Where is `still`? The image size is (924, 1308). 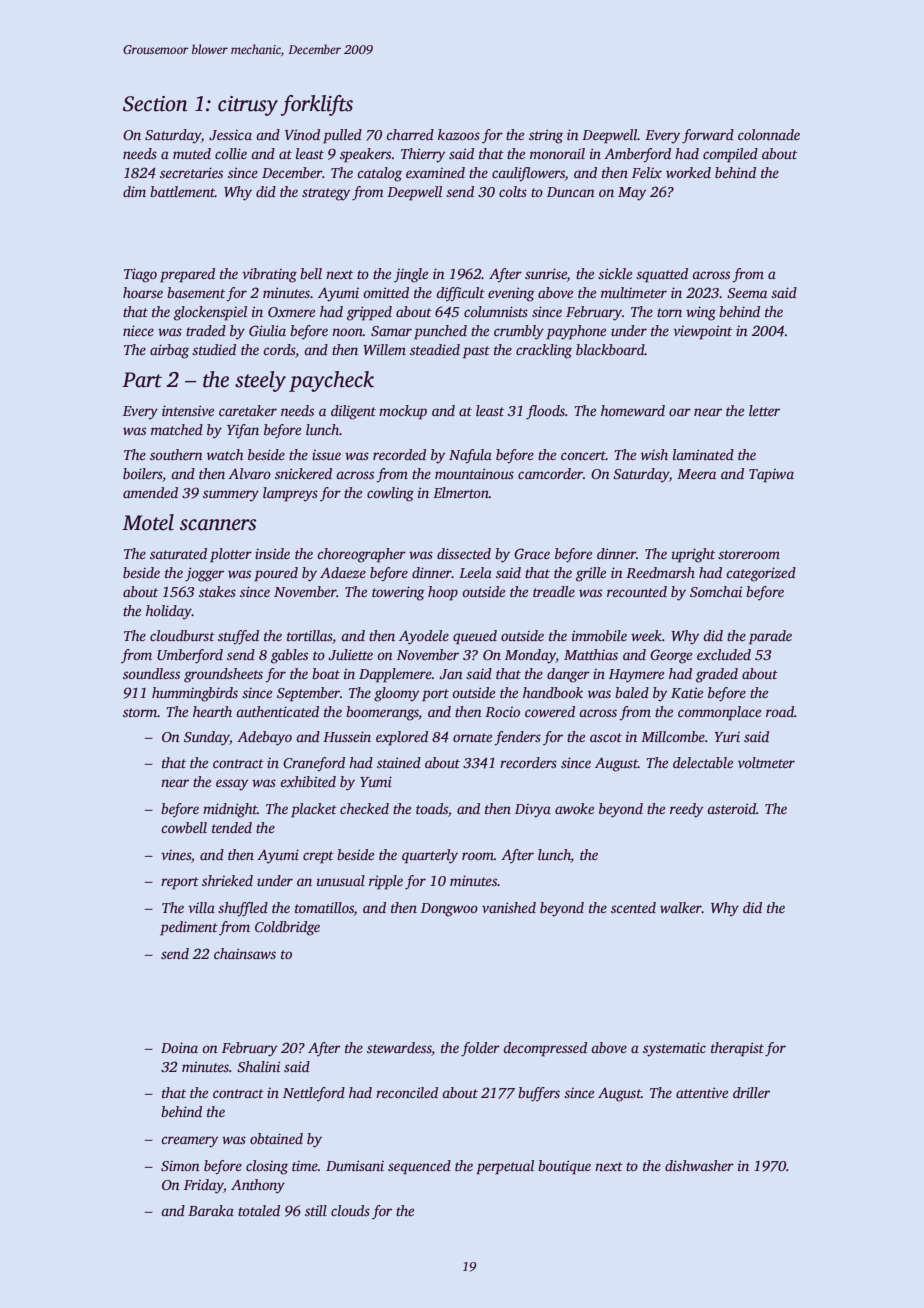
still is located at coordinates (316, 1210).
